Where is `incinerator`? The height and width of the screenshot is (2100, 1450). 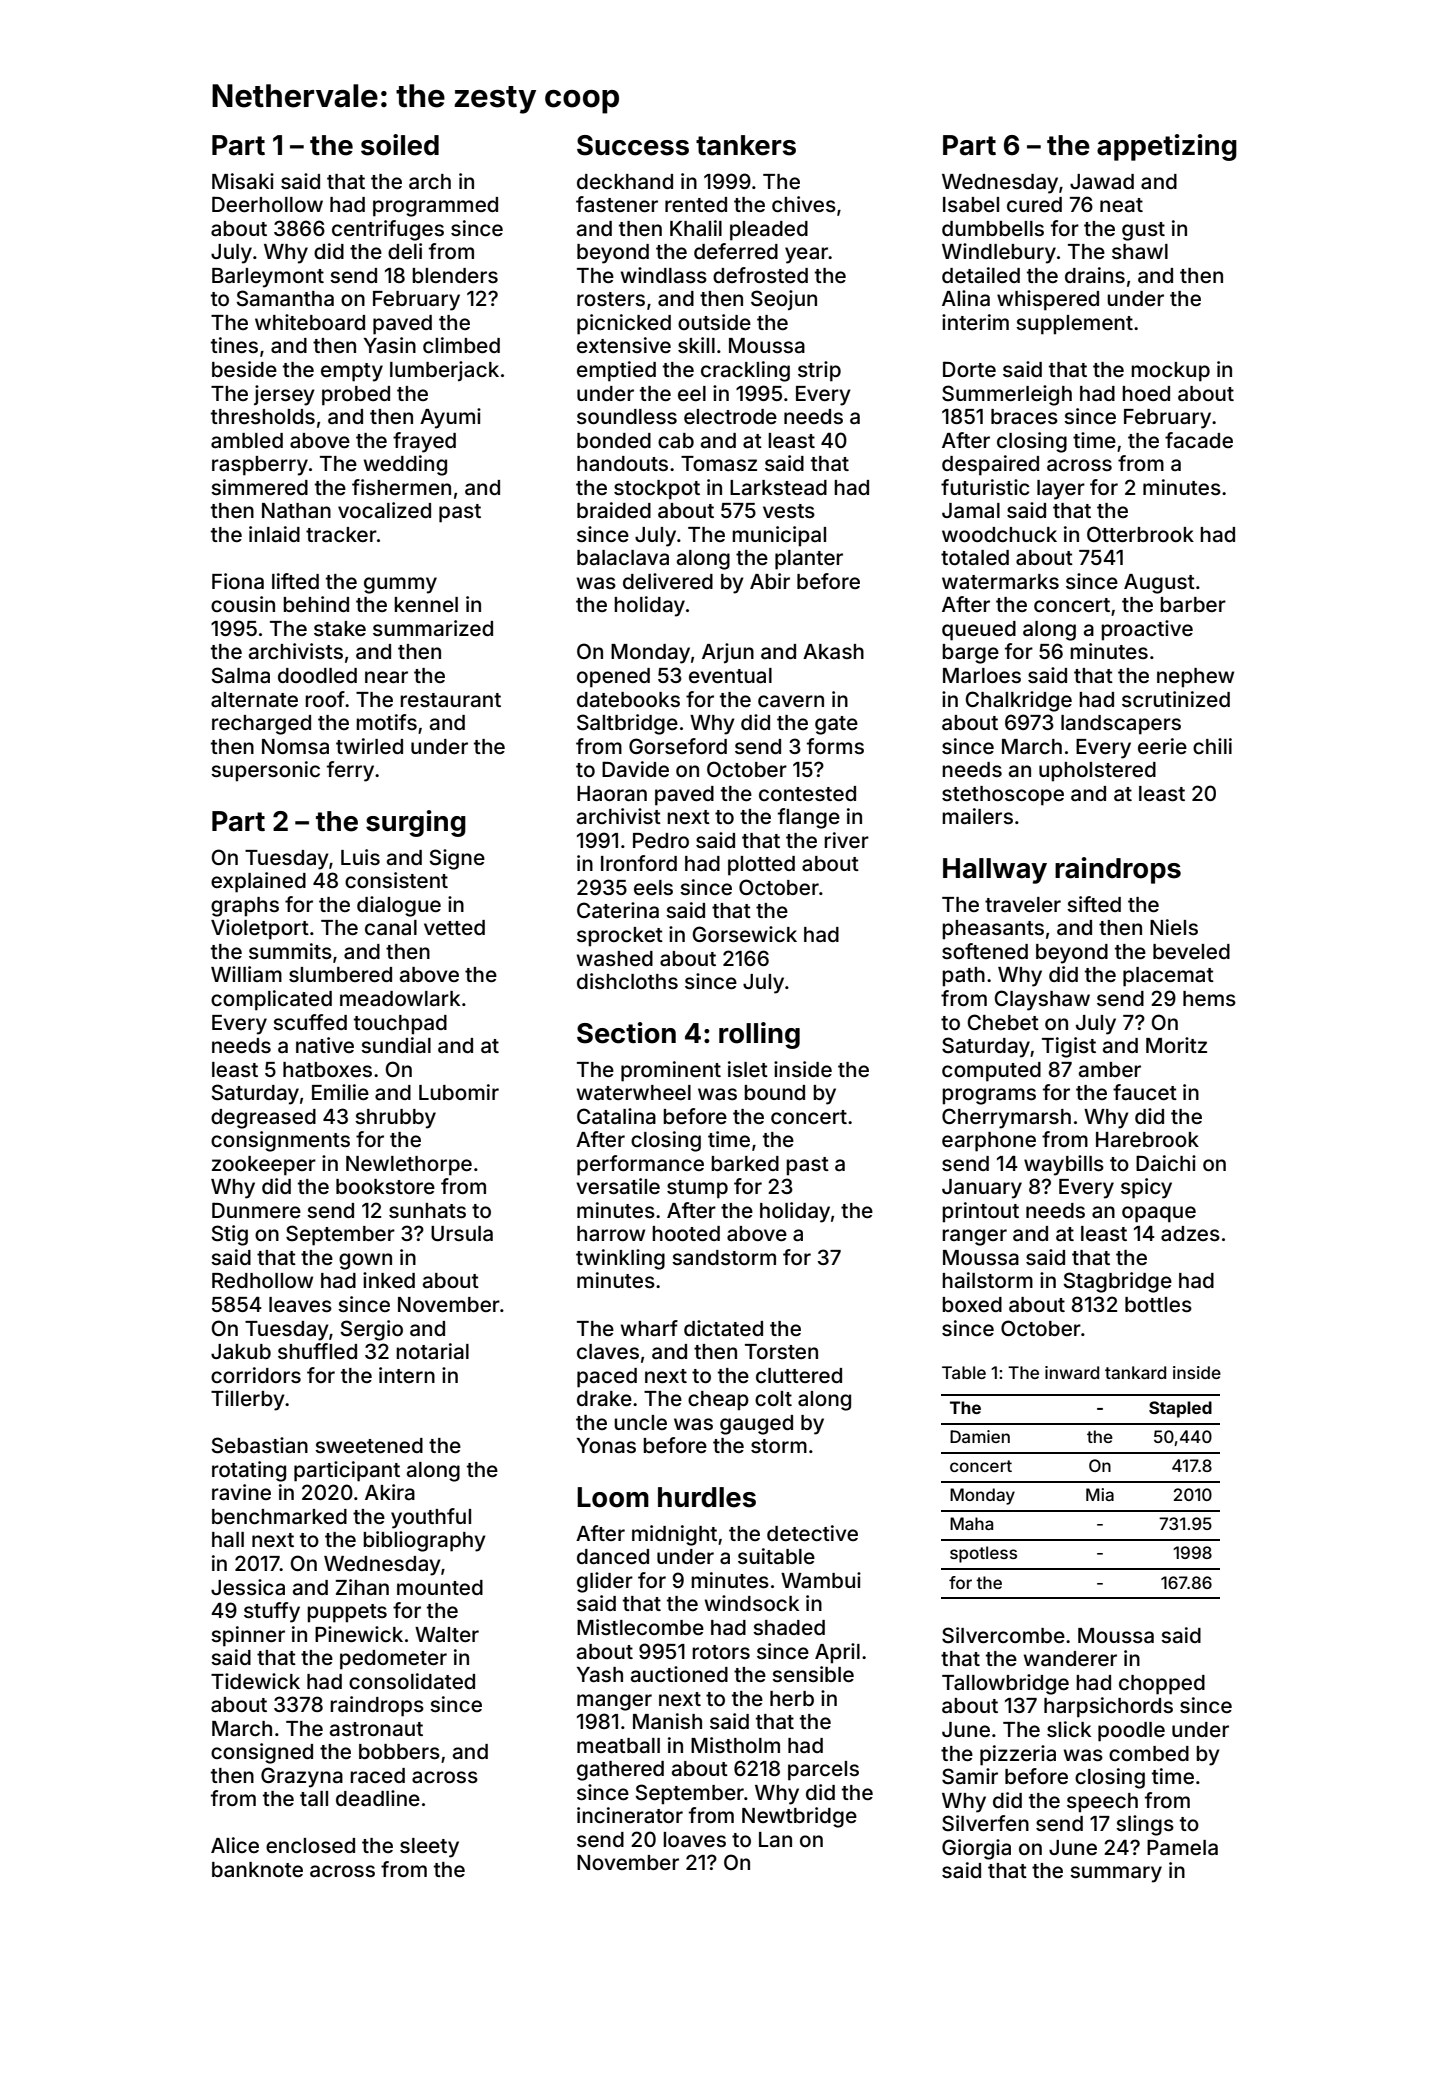 incinerator is located at coordinates (630, 1815).
